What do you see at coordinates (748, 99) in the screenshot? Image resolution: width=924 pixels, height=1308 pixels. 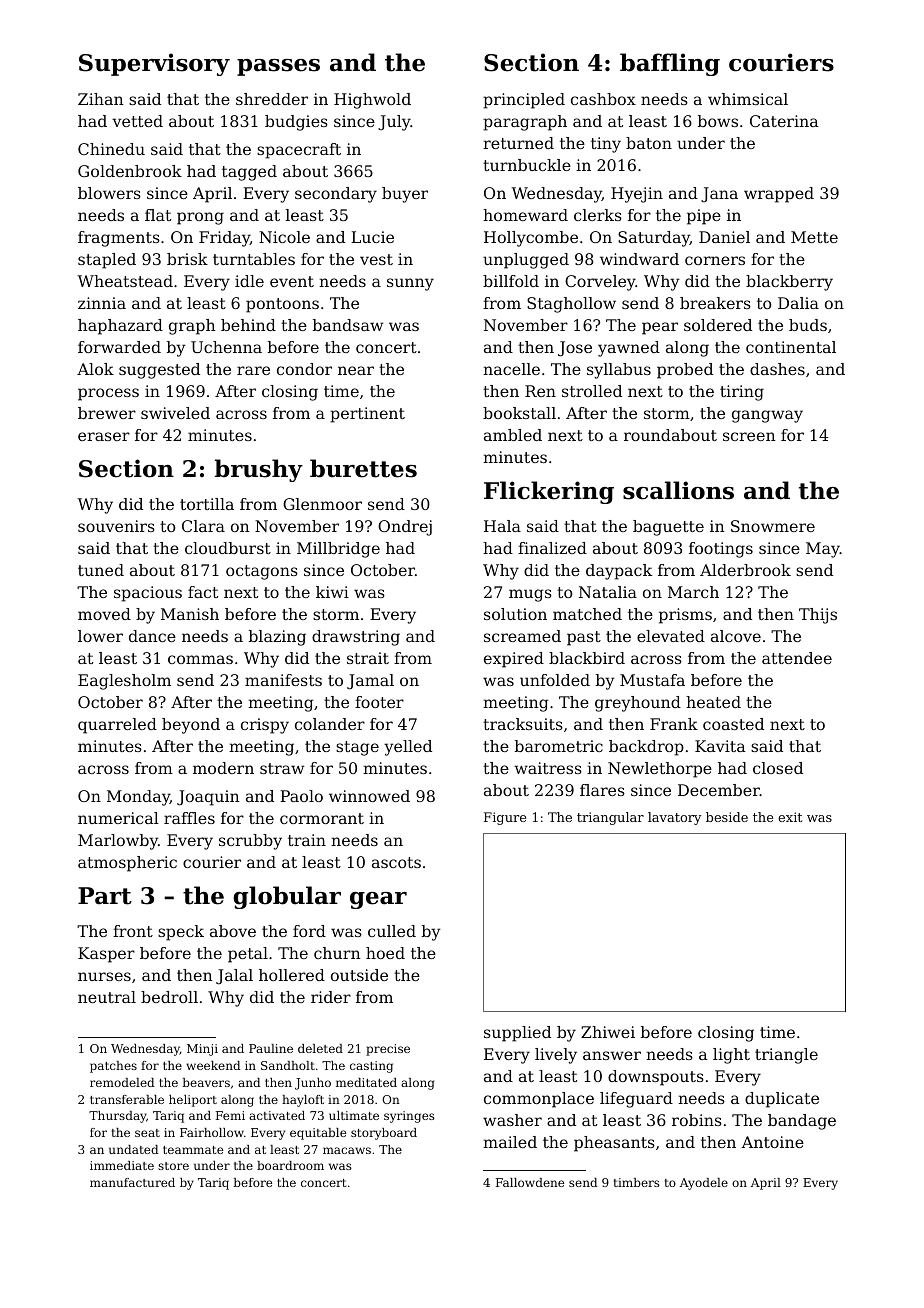 I see `whimsical` at bounding box center [748, 99].
